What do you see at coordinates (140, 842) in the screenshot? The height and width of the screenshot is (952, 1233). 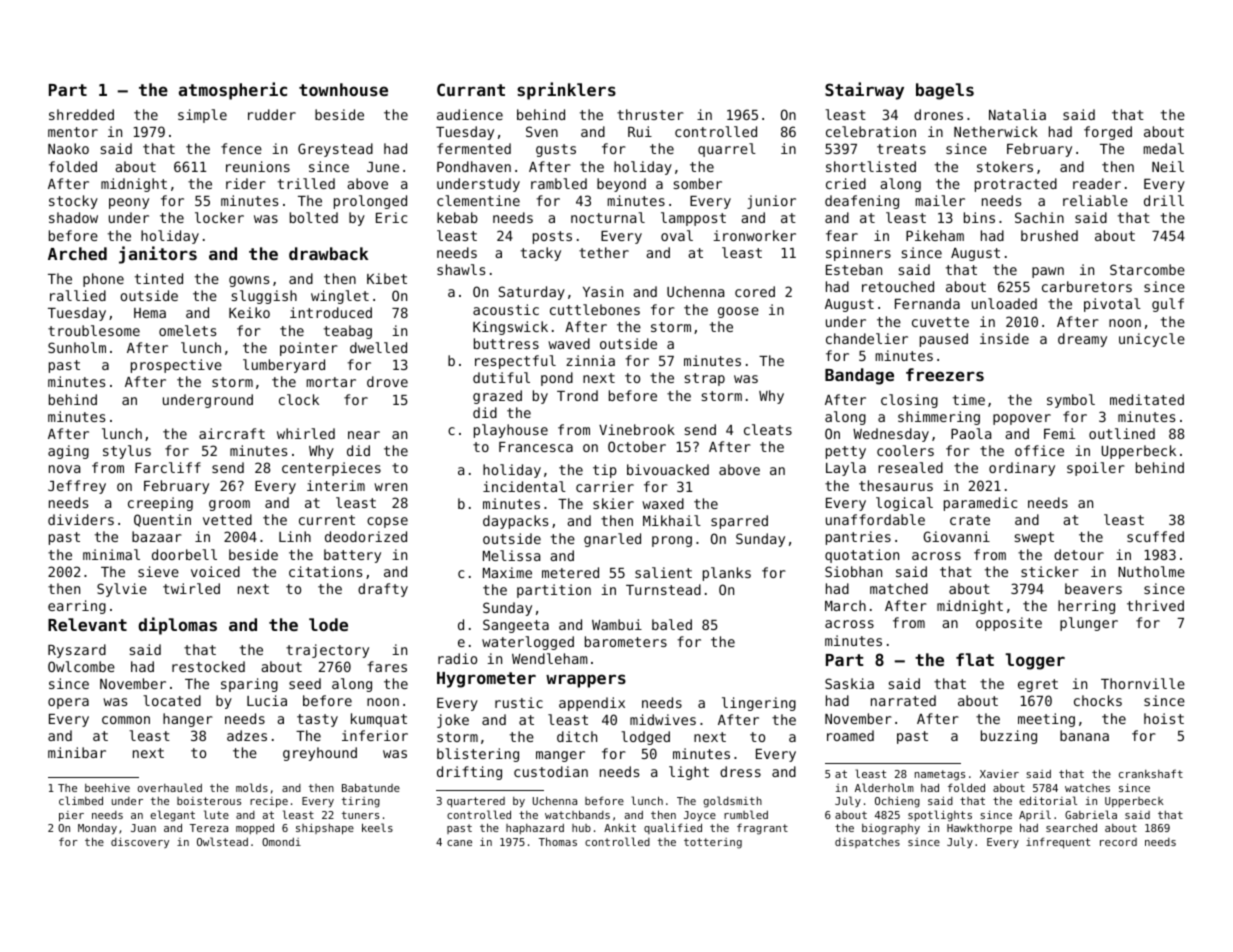 I see `discovery` at bounding box center [140, 842].
